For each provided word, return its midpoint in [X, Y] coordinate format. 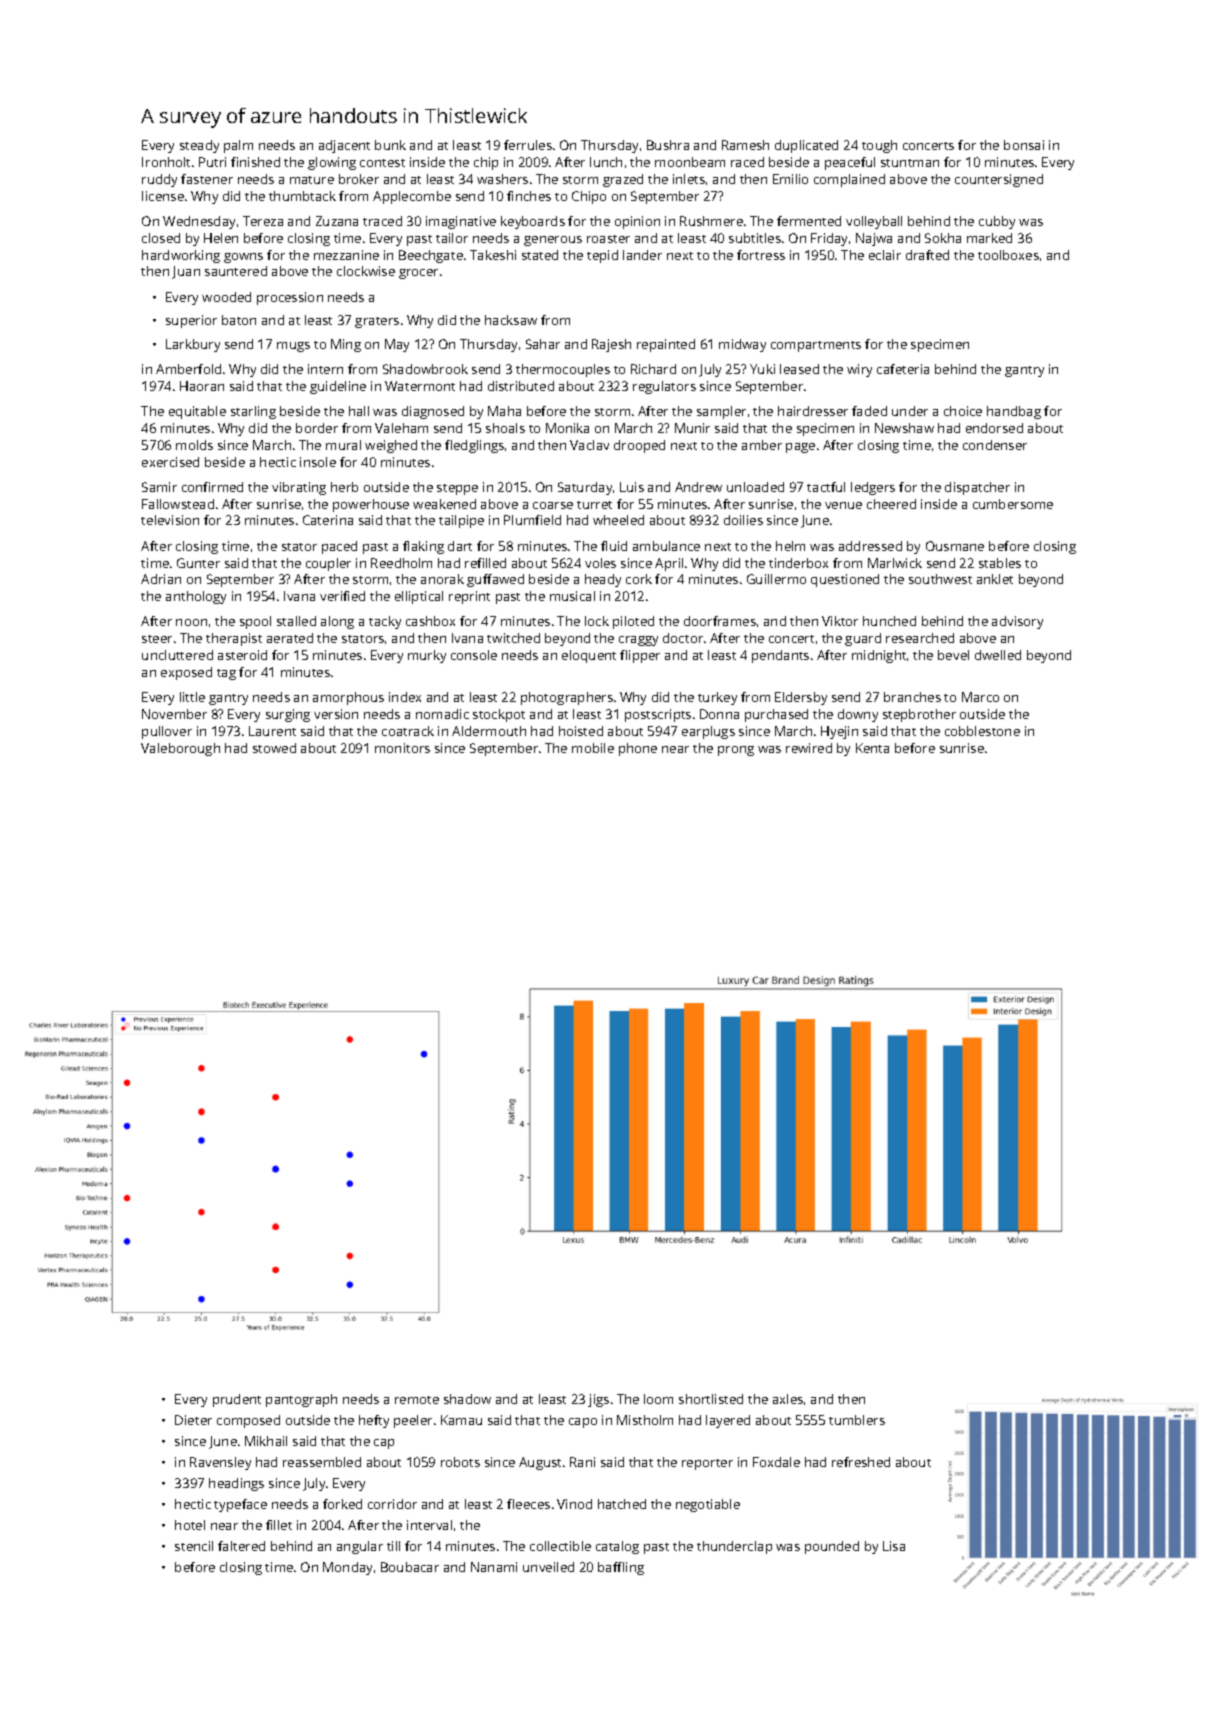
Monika [567, 428]
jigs [598, 1400]
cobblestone [982, 731]
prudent [237, 1400]
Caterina [328, 520]
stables [1000, 563]
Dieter [193, 1420]
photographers [567, 698]
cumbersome [1013, 504]
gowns [243, 258]
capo [583, 1423]
